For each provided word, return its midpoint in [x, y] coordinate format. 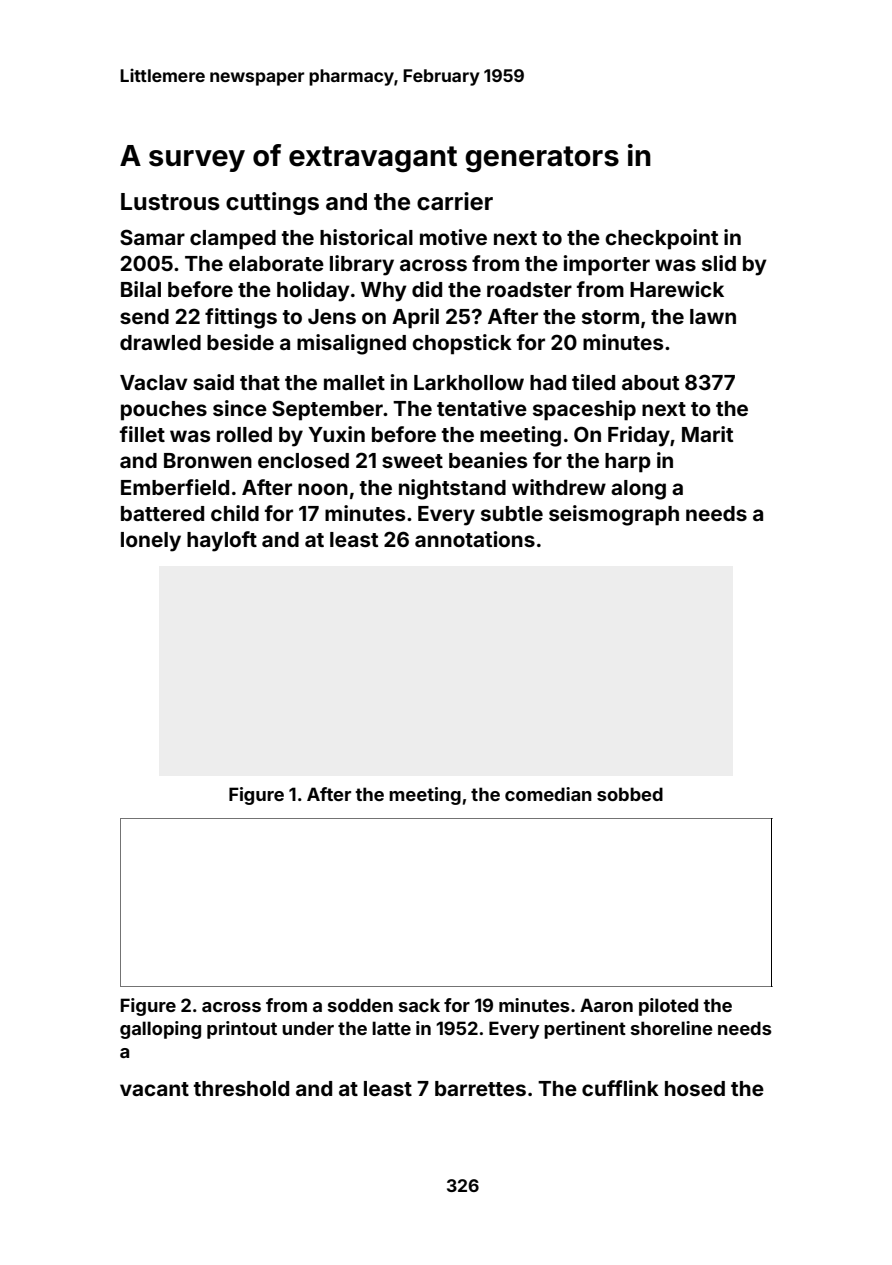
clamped [233, 240]
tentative [482, 408]
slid [719, 263]
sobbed [630, 794]
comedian [548, 794]
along [638, 490]
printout [242, 1030]
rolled [244, 434]
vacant [154, 1089]
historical [366, 237]
